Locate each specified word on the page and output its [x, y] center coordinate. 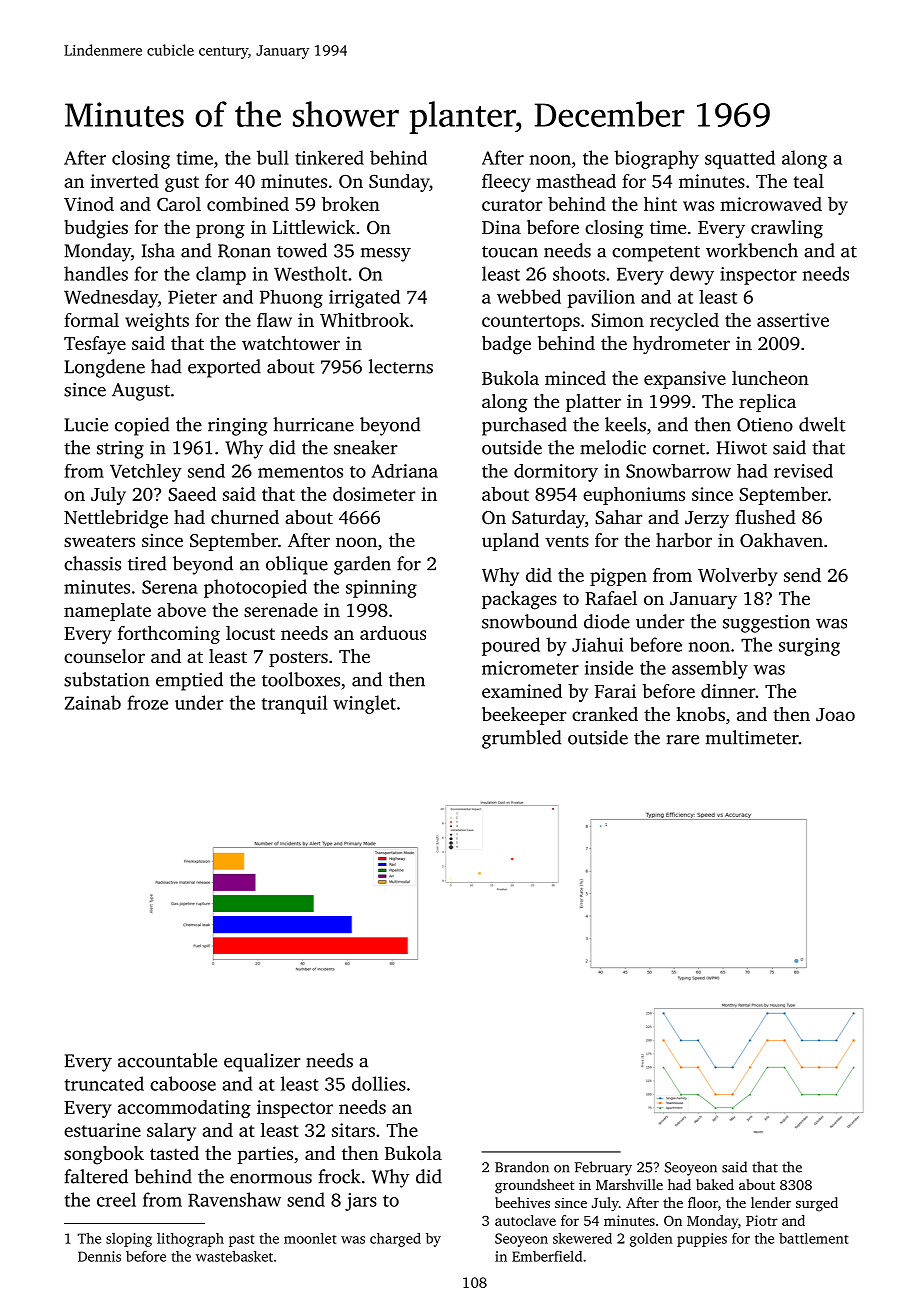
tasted [174, 1153]
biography [656, 159]
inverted [124, 181]
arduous [393, 633]
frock [339, 1176]
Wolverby [738, 577]
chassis [92, 563]
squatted [740, 159]
